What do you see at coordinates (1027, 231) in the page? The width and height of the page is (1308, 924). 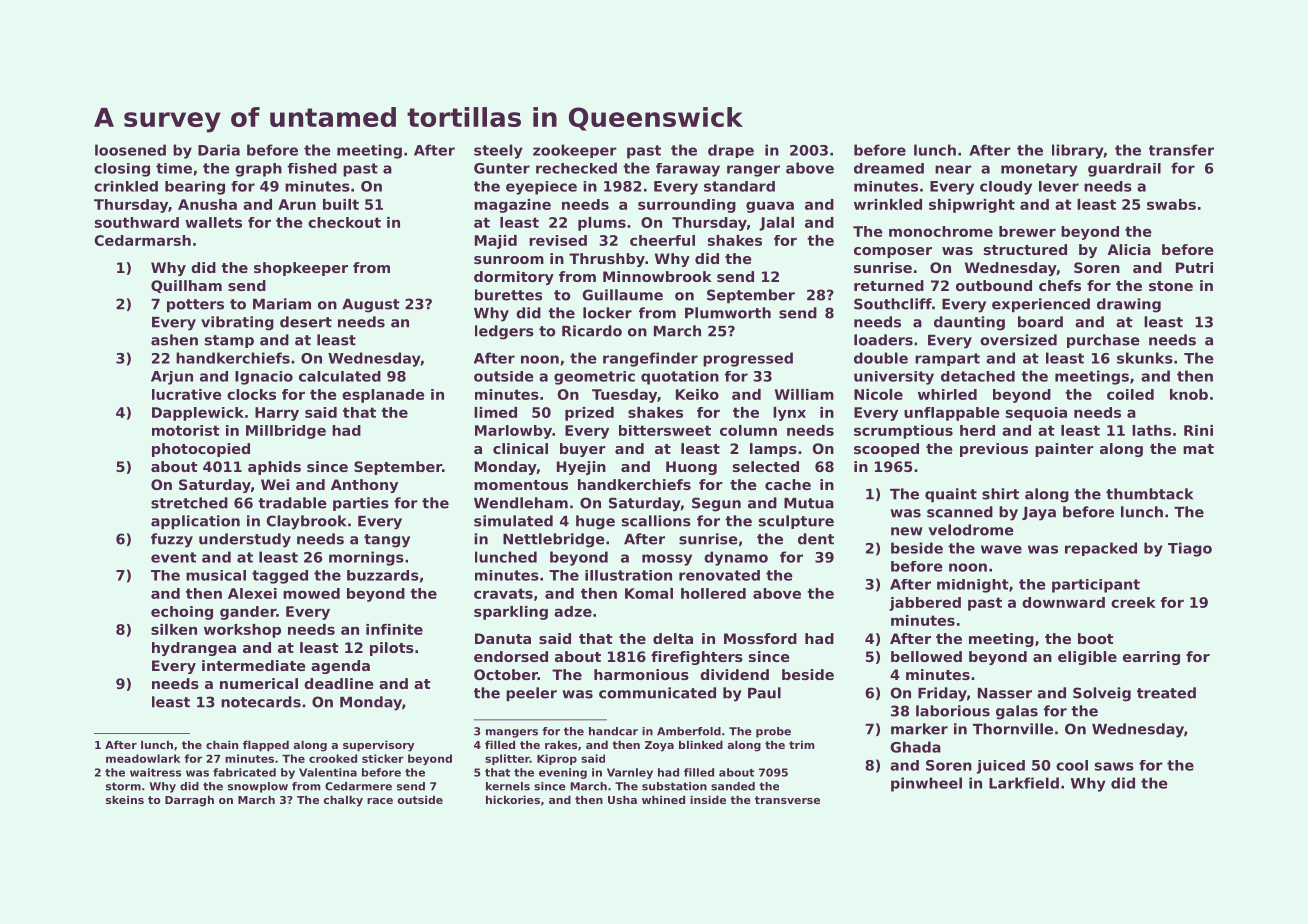 I see `brewer` at bounding box center [1027, 231].
